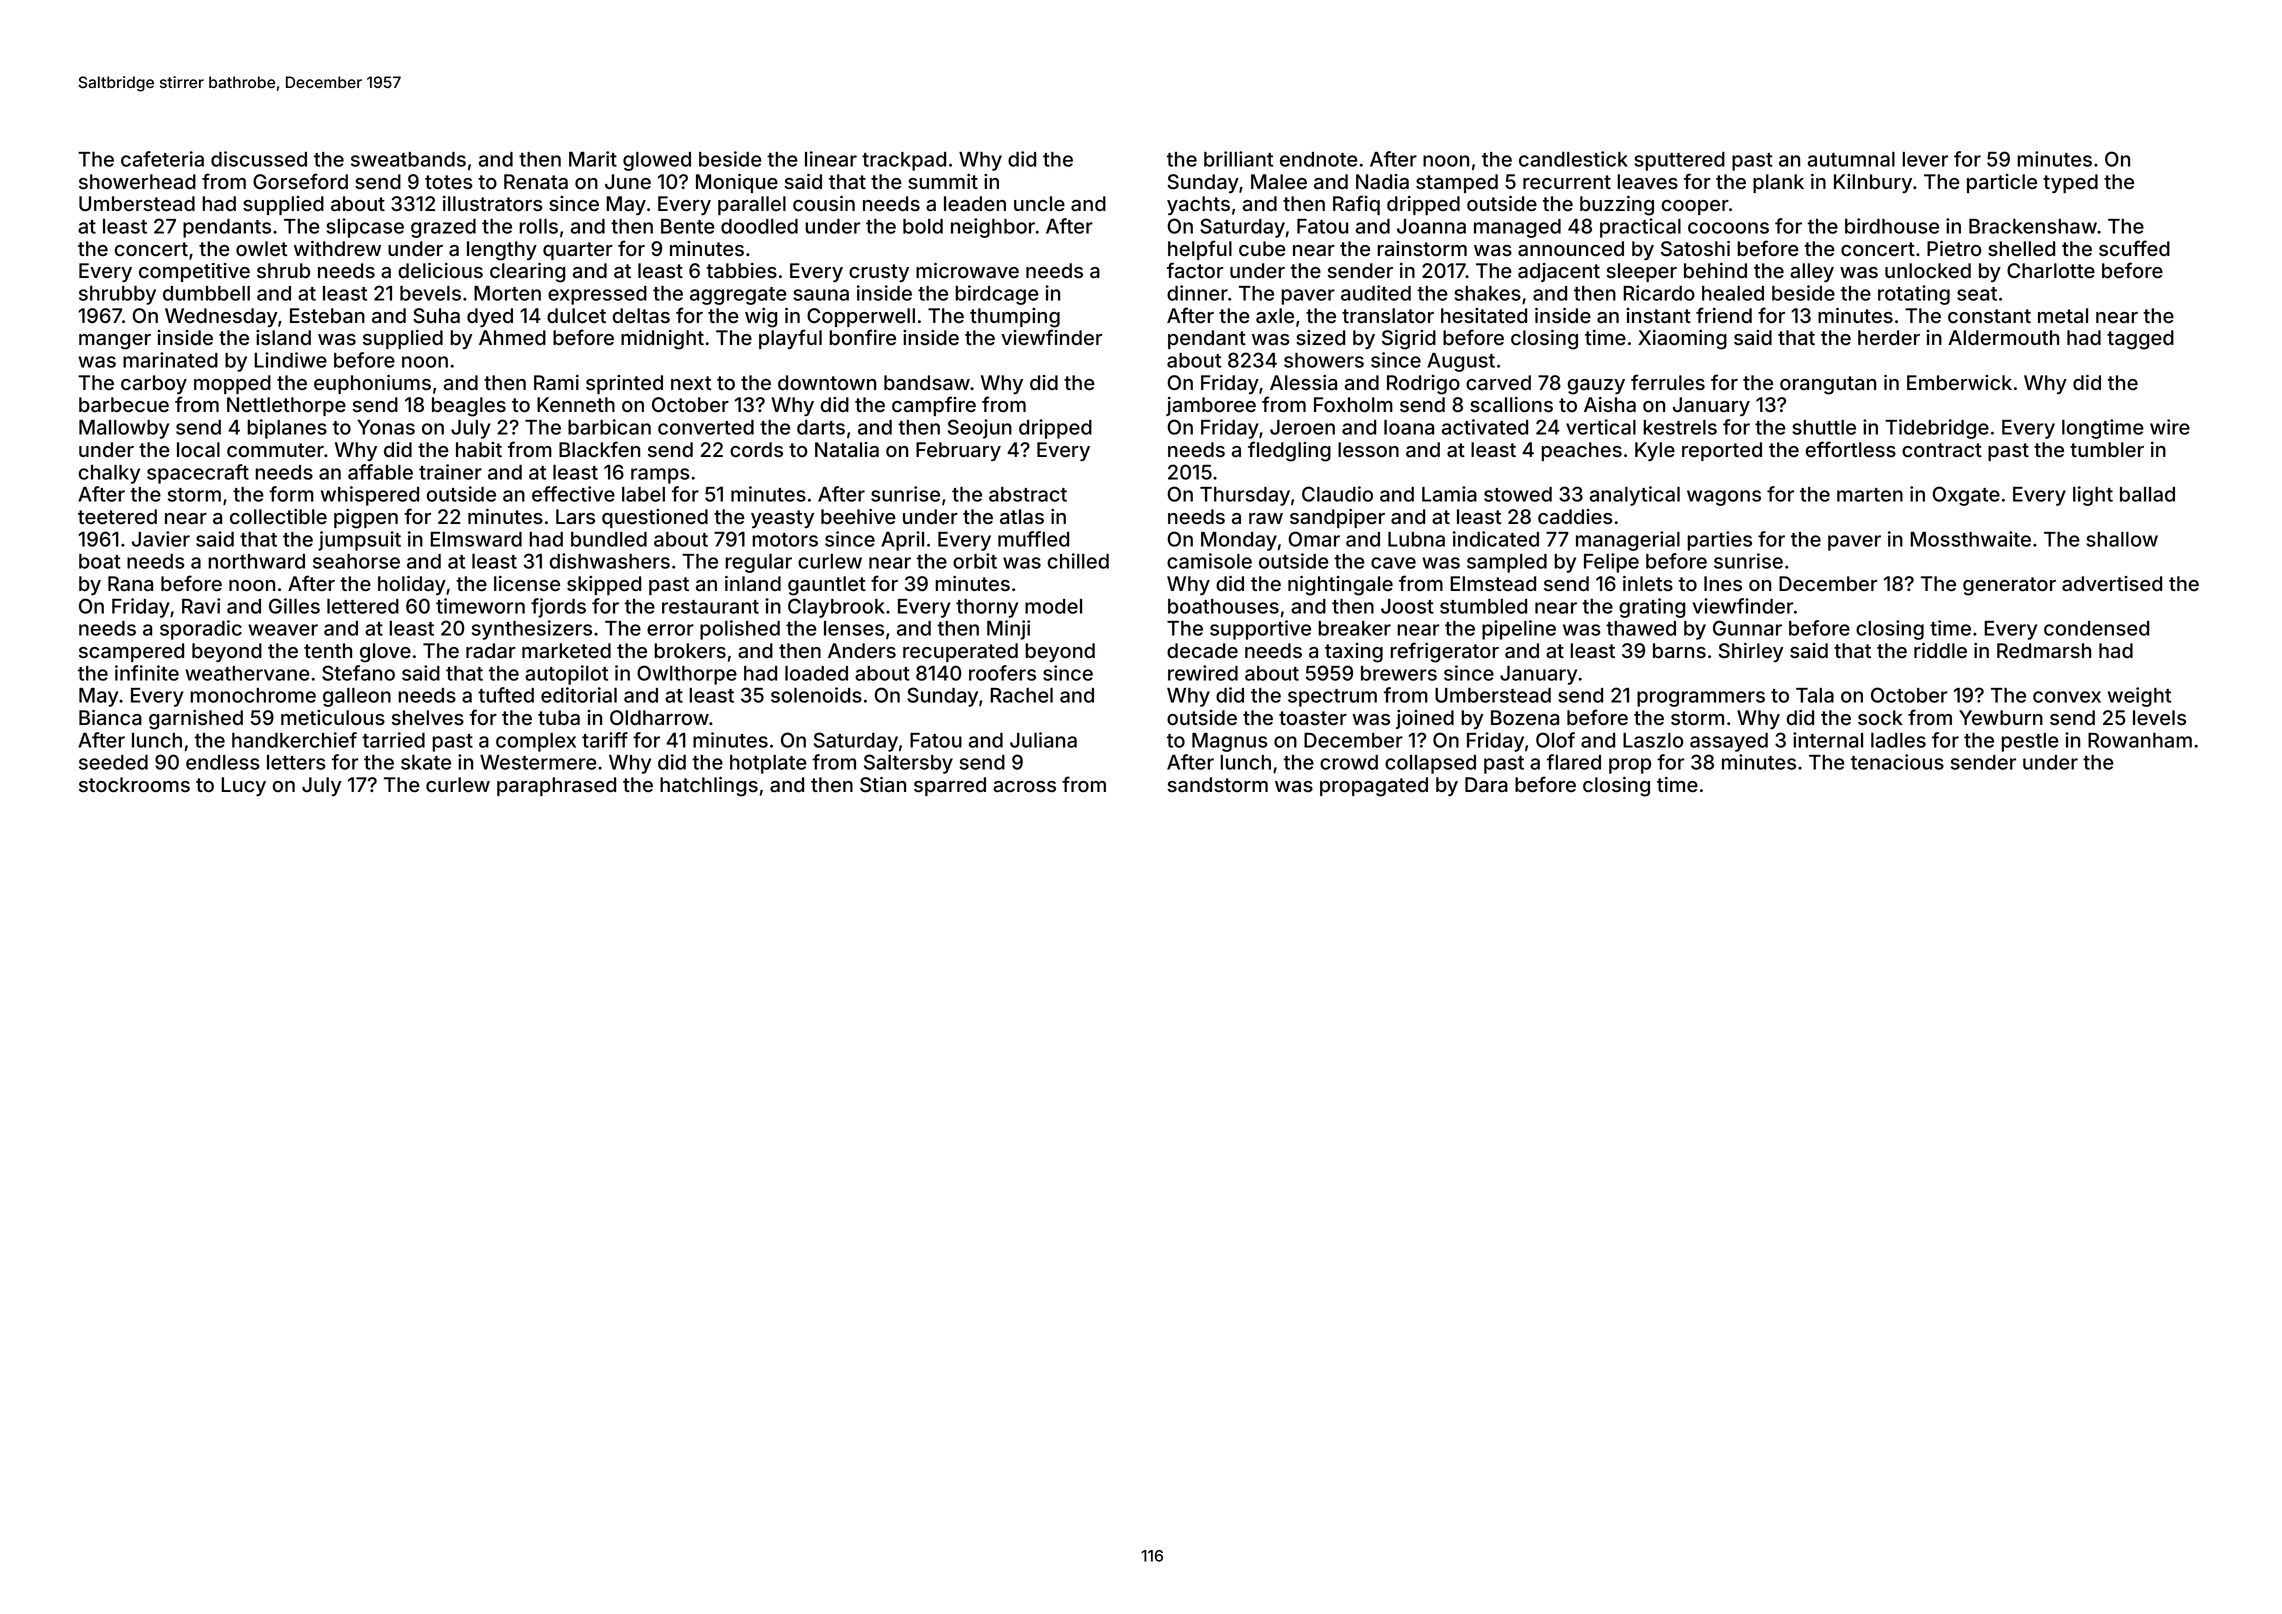 This screenshot has height=1614, width=2282. What do you see at coordinates (709, 787) in the screenshot?
I see `hatchlings` at bounding box center [709, 787].
